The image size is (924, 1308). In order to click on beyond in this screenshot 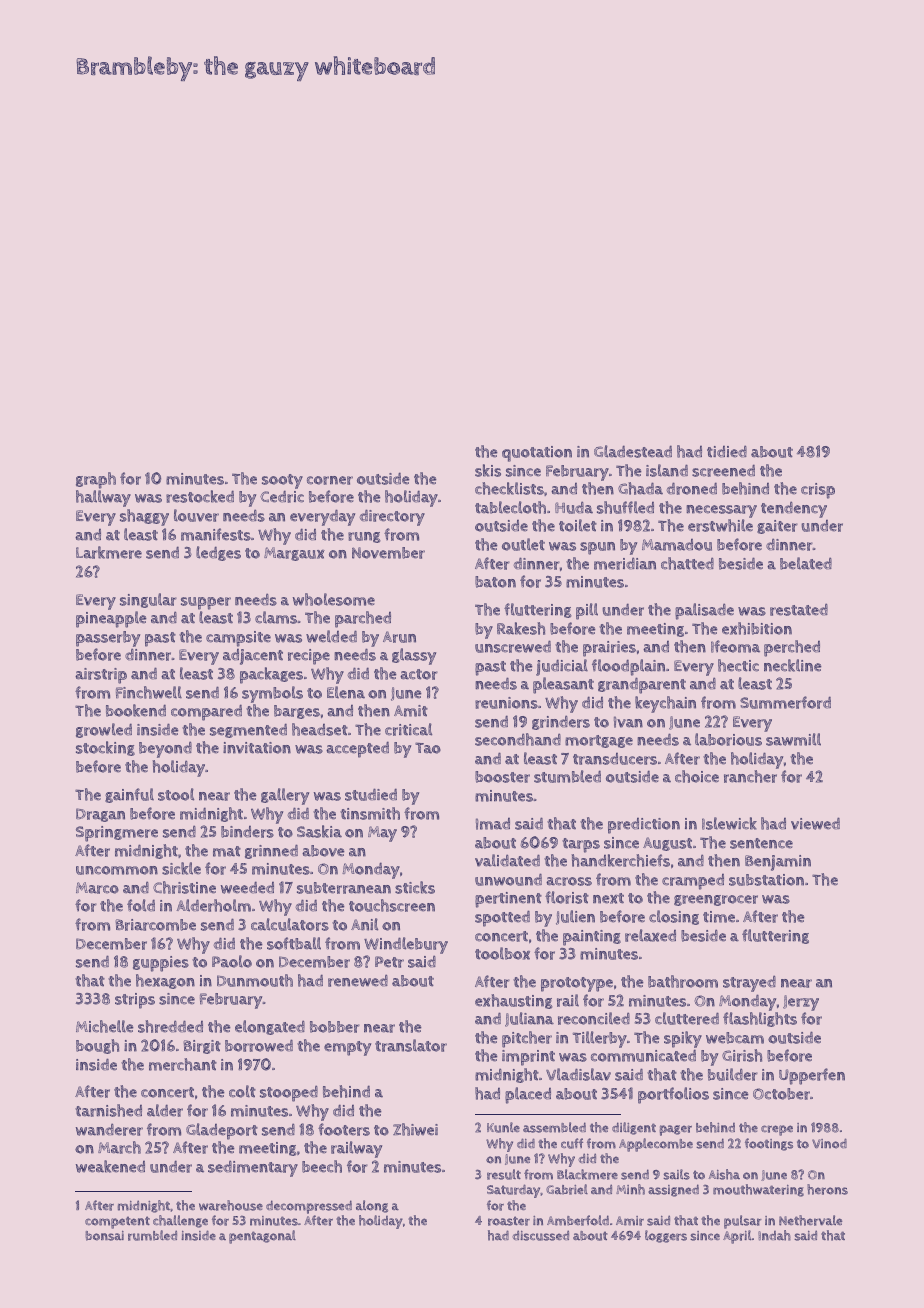, I will do `click(165, 749)`.
